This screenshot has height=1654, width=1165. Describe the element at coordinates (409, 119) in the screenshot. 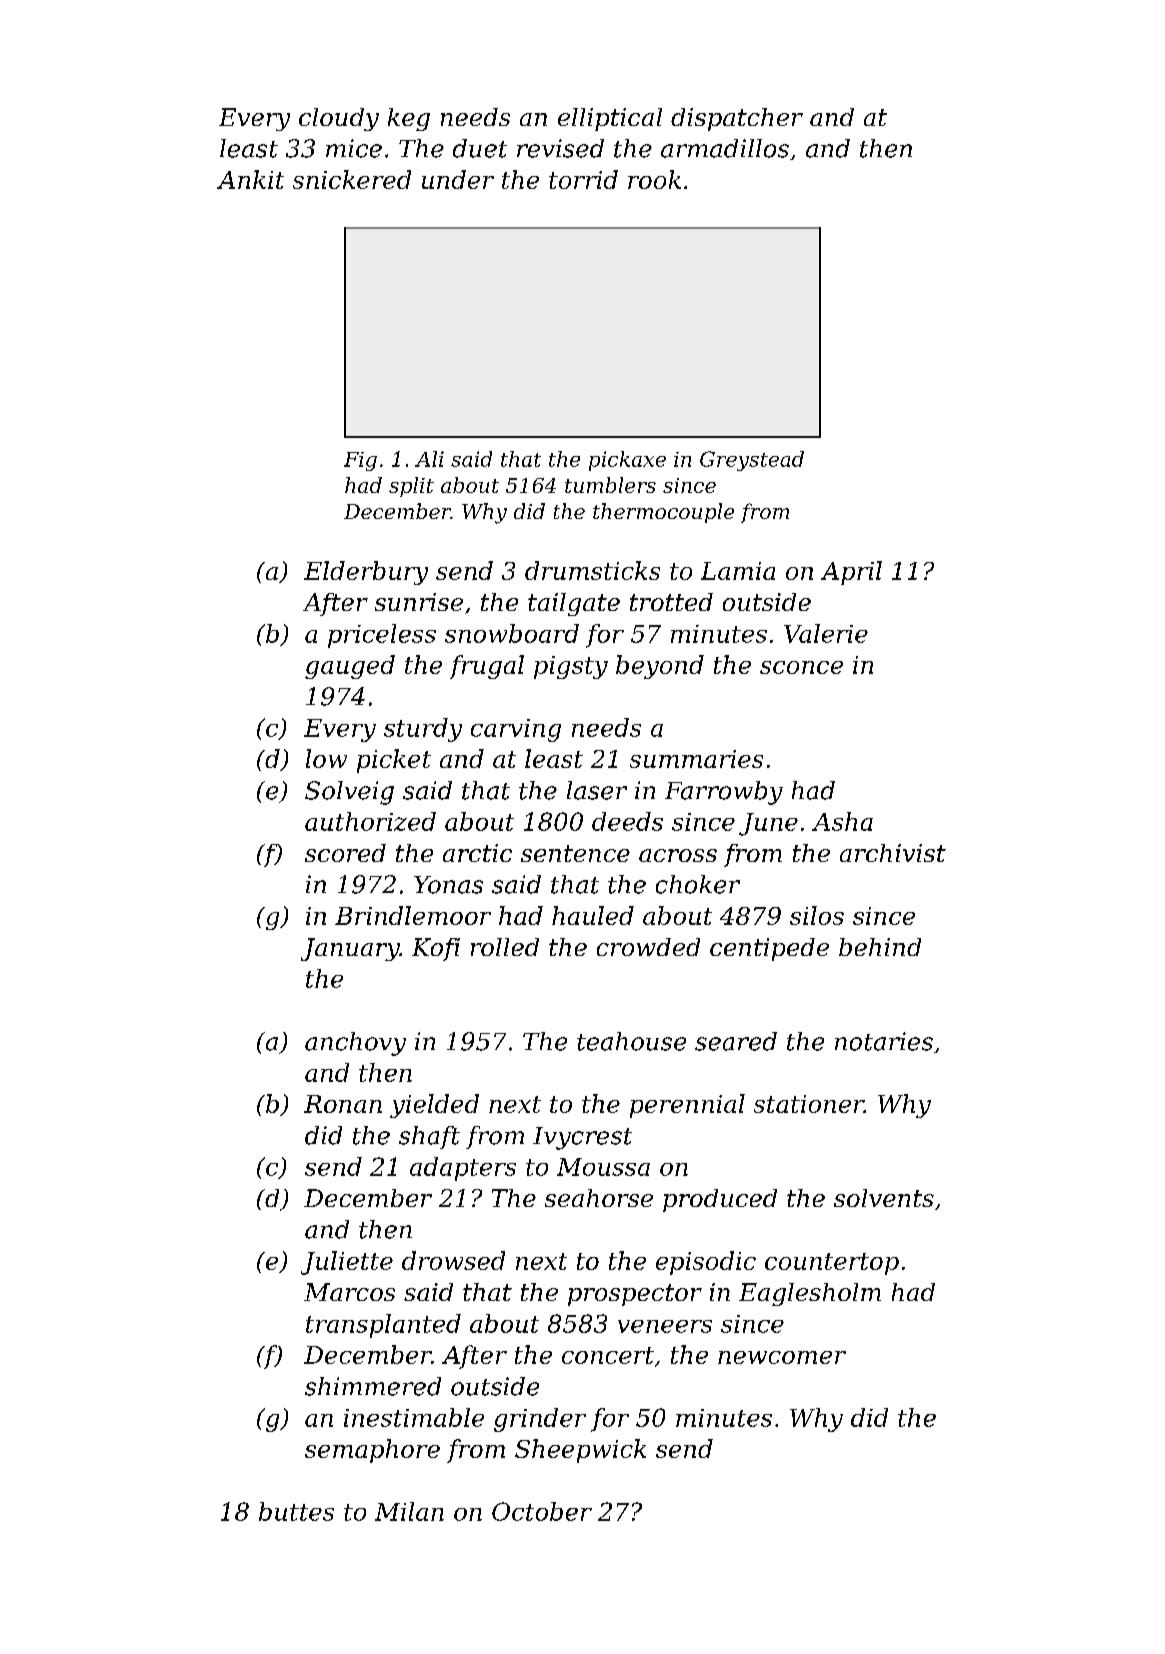

I see `keg` at that location.
